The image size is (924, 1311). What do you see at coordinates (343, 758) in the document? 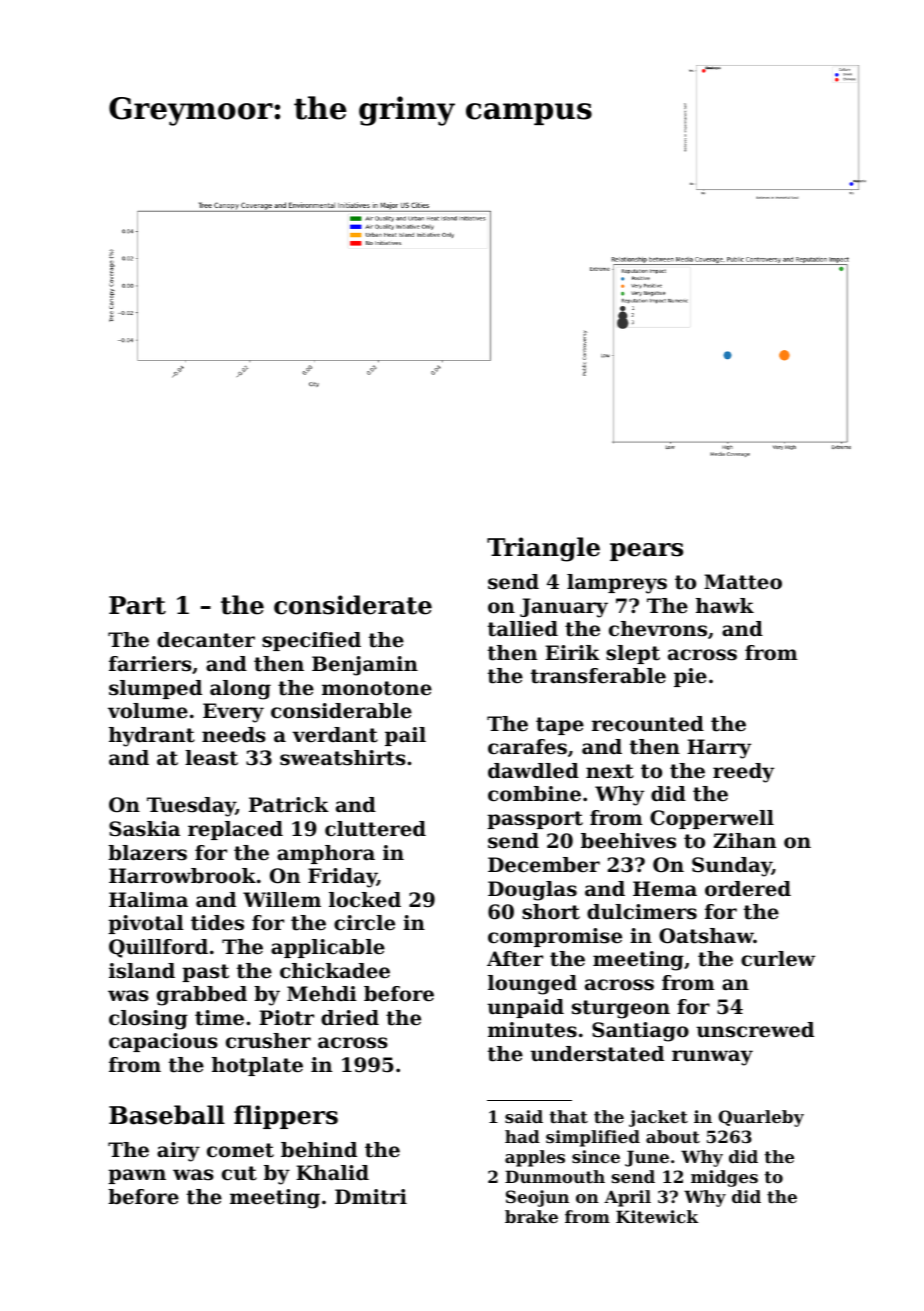
I see `sweatshirts` at bounding box center [343, 758].
